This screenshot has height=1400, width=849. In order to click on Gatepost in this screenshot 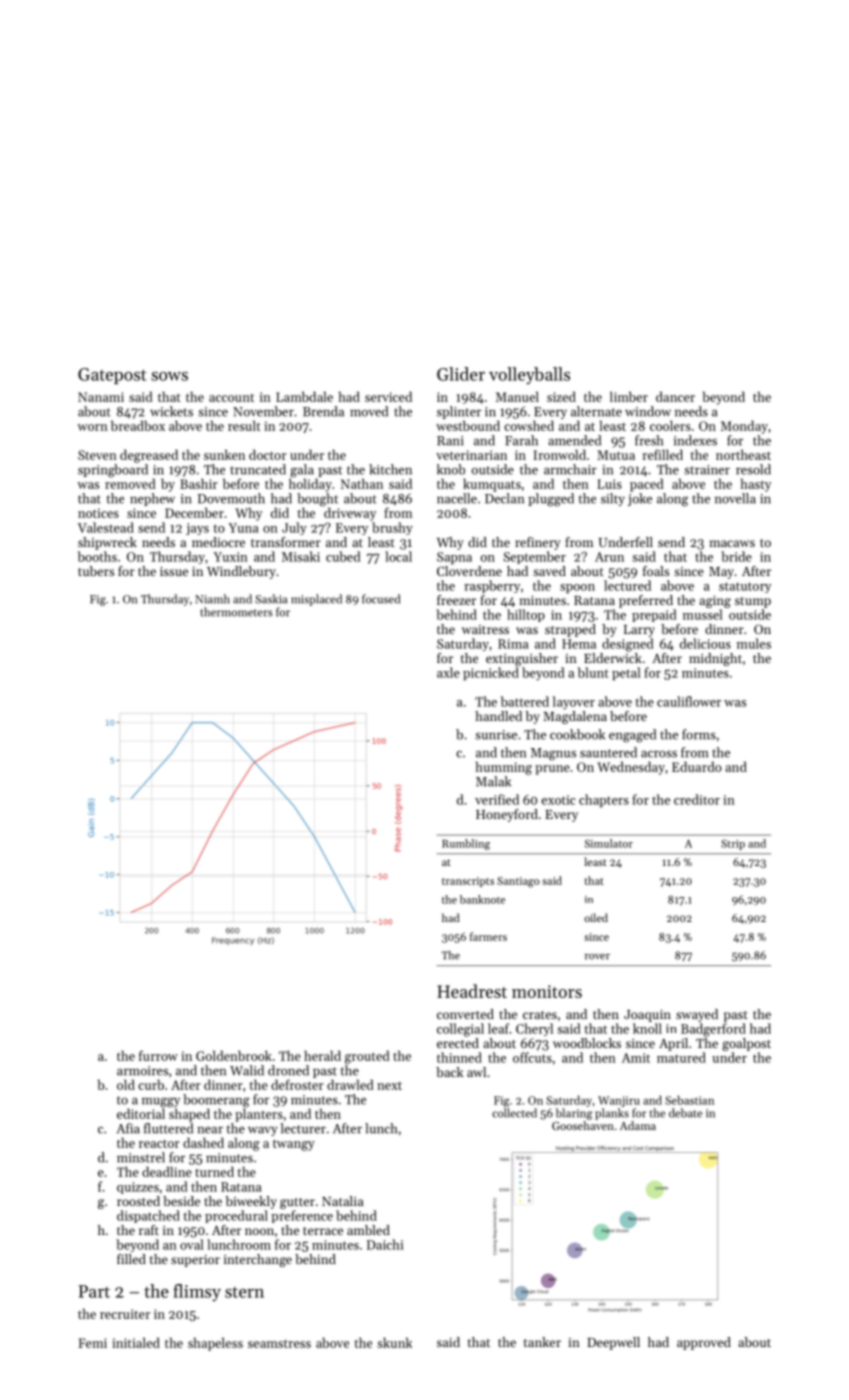, I will do `click(112, 376)`.
